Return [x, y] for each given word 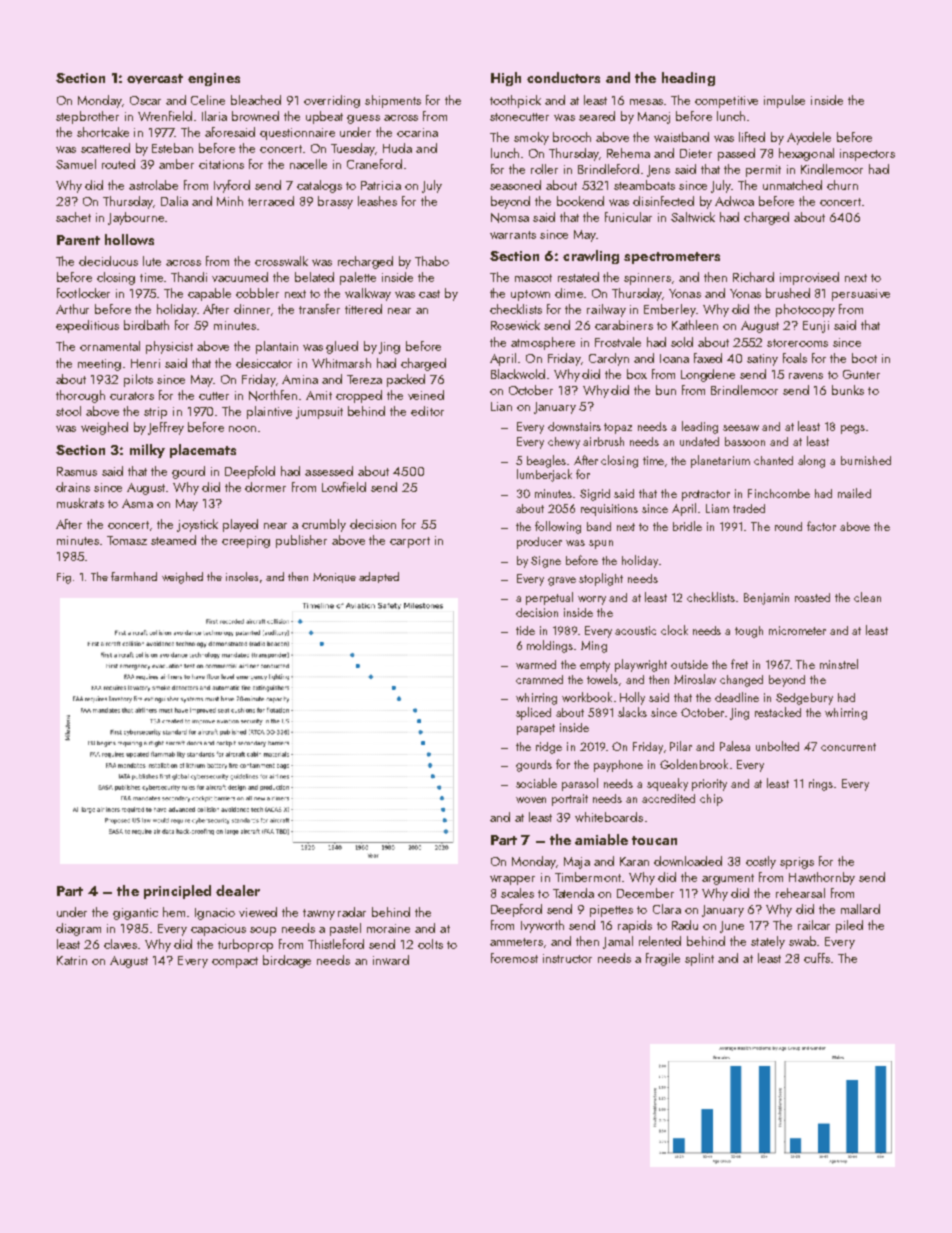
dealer [238, 890]
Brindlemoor [744, 390]
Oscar [145, 100]
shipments [393, 101]
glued [342, 347]
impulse [784, 101]
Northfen [273, 395]
